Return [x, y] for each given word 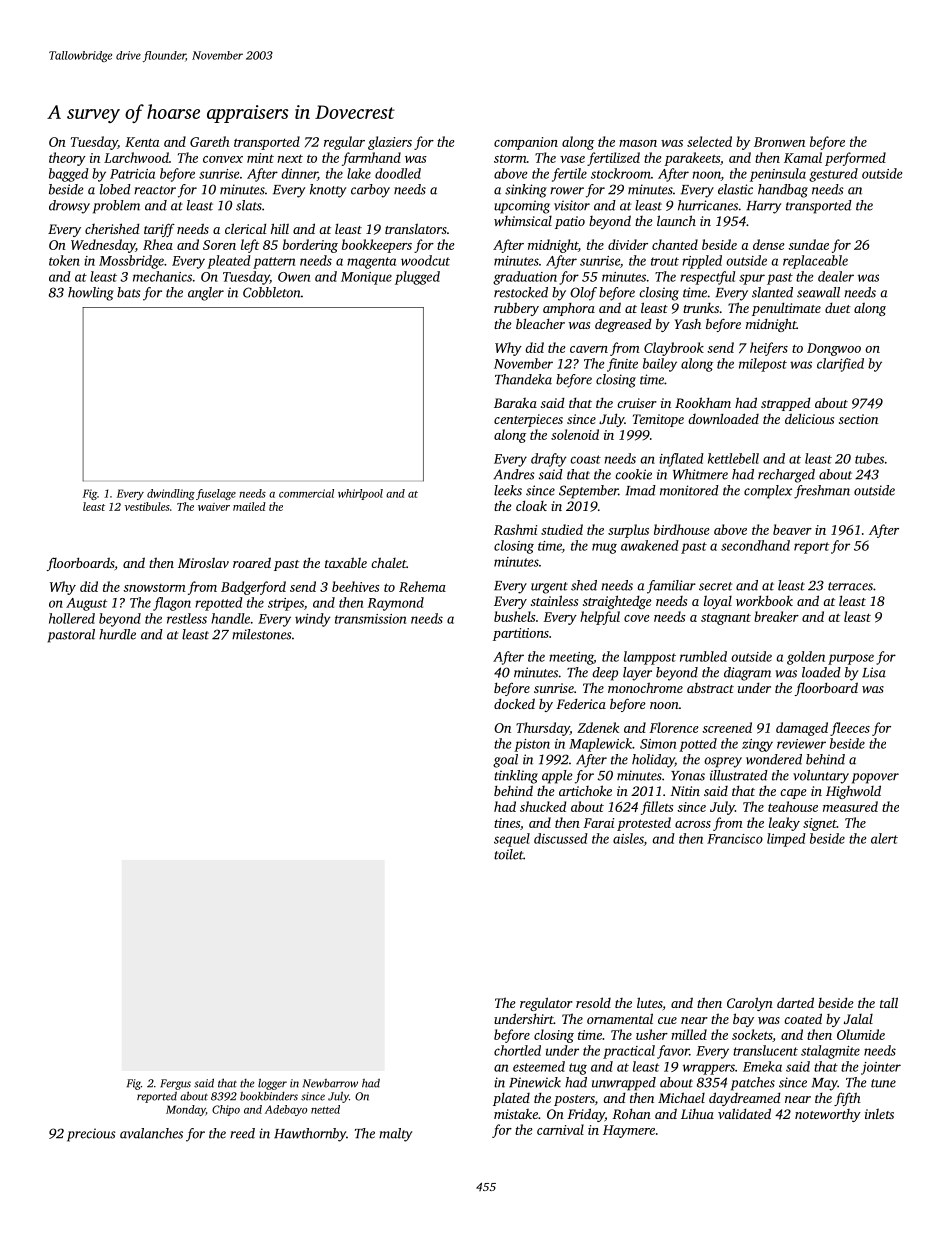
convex [223, 159]
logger [272, 1084]
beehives [356, 586]
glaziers [390, 143]
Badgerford [253, 588]
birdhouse [682, 529]
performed [855, 159]
